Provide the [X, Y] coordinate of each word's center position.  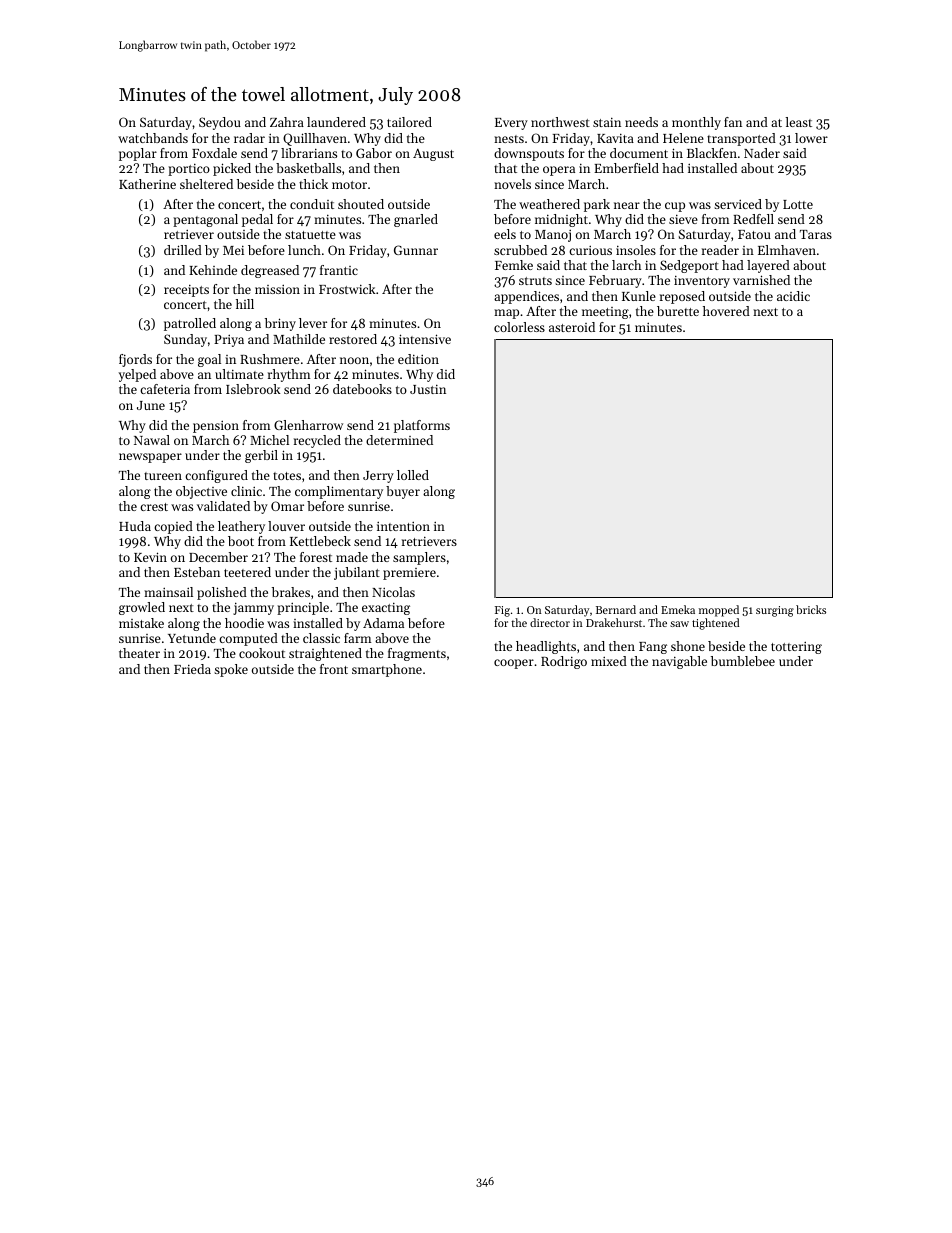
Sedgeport [689, 266]
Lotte [798, 204]
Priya [229, 341]
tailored [409, 122]
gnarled [416, 220]
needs [641, 122]
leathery [241, 527]
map [506, 314]
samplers [419, 558]
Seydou [220, 123]
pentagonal [205, 220]
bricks [811, 609]
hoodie [244, 623]
